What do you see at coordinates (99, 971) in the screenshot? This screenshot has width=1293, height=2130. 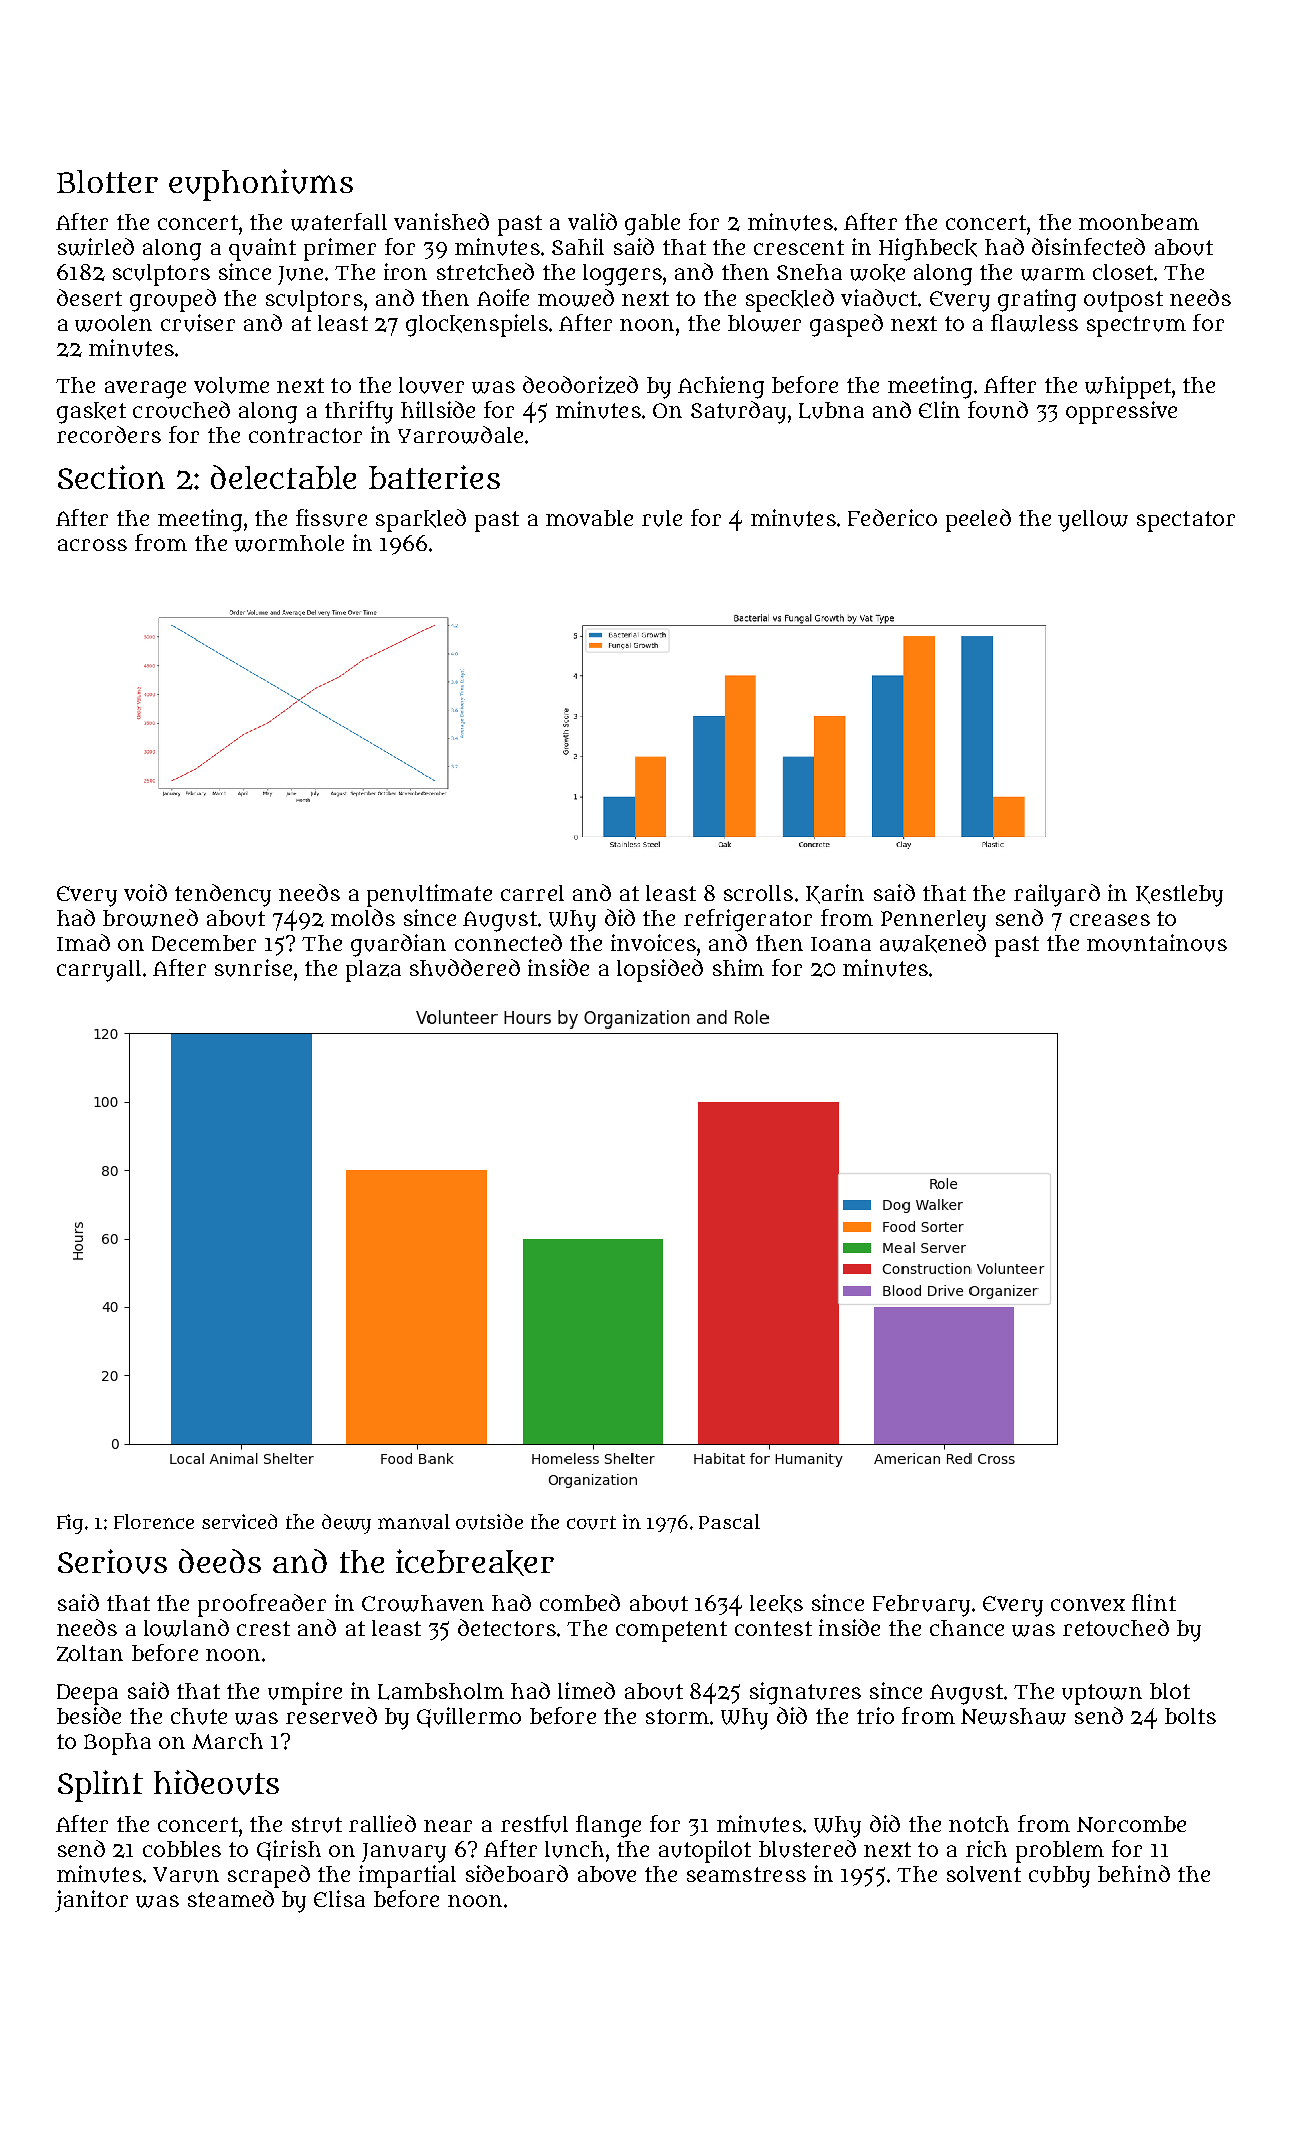 I see `carryall` at bounding box center [99, 971].
